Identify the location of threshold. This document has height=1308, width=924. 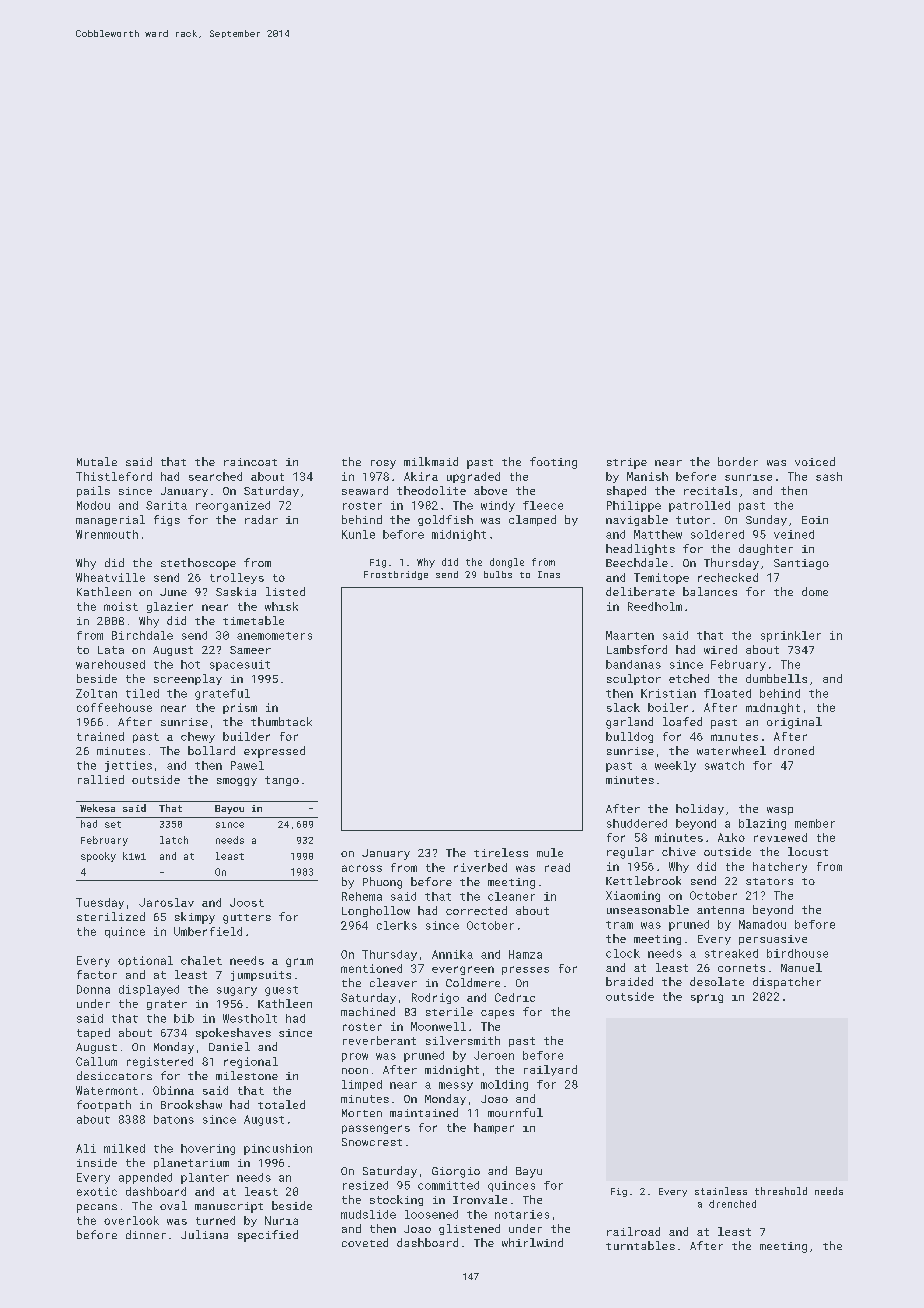
(781, 1191).
